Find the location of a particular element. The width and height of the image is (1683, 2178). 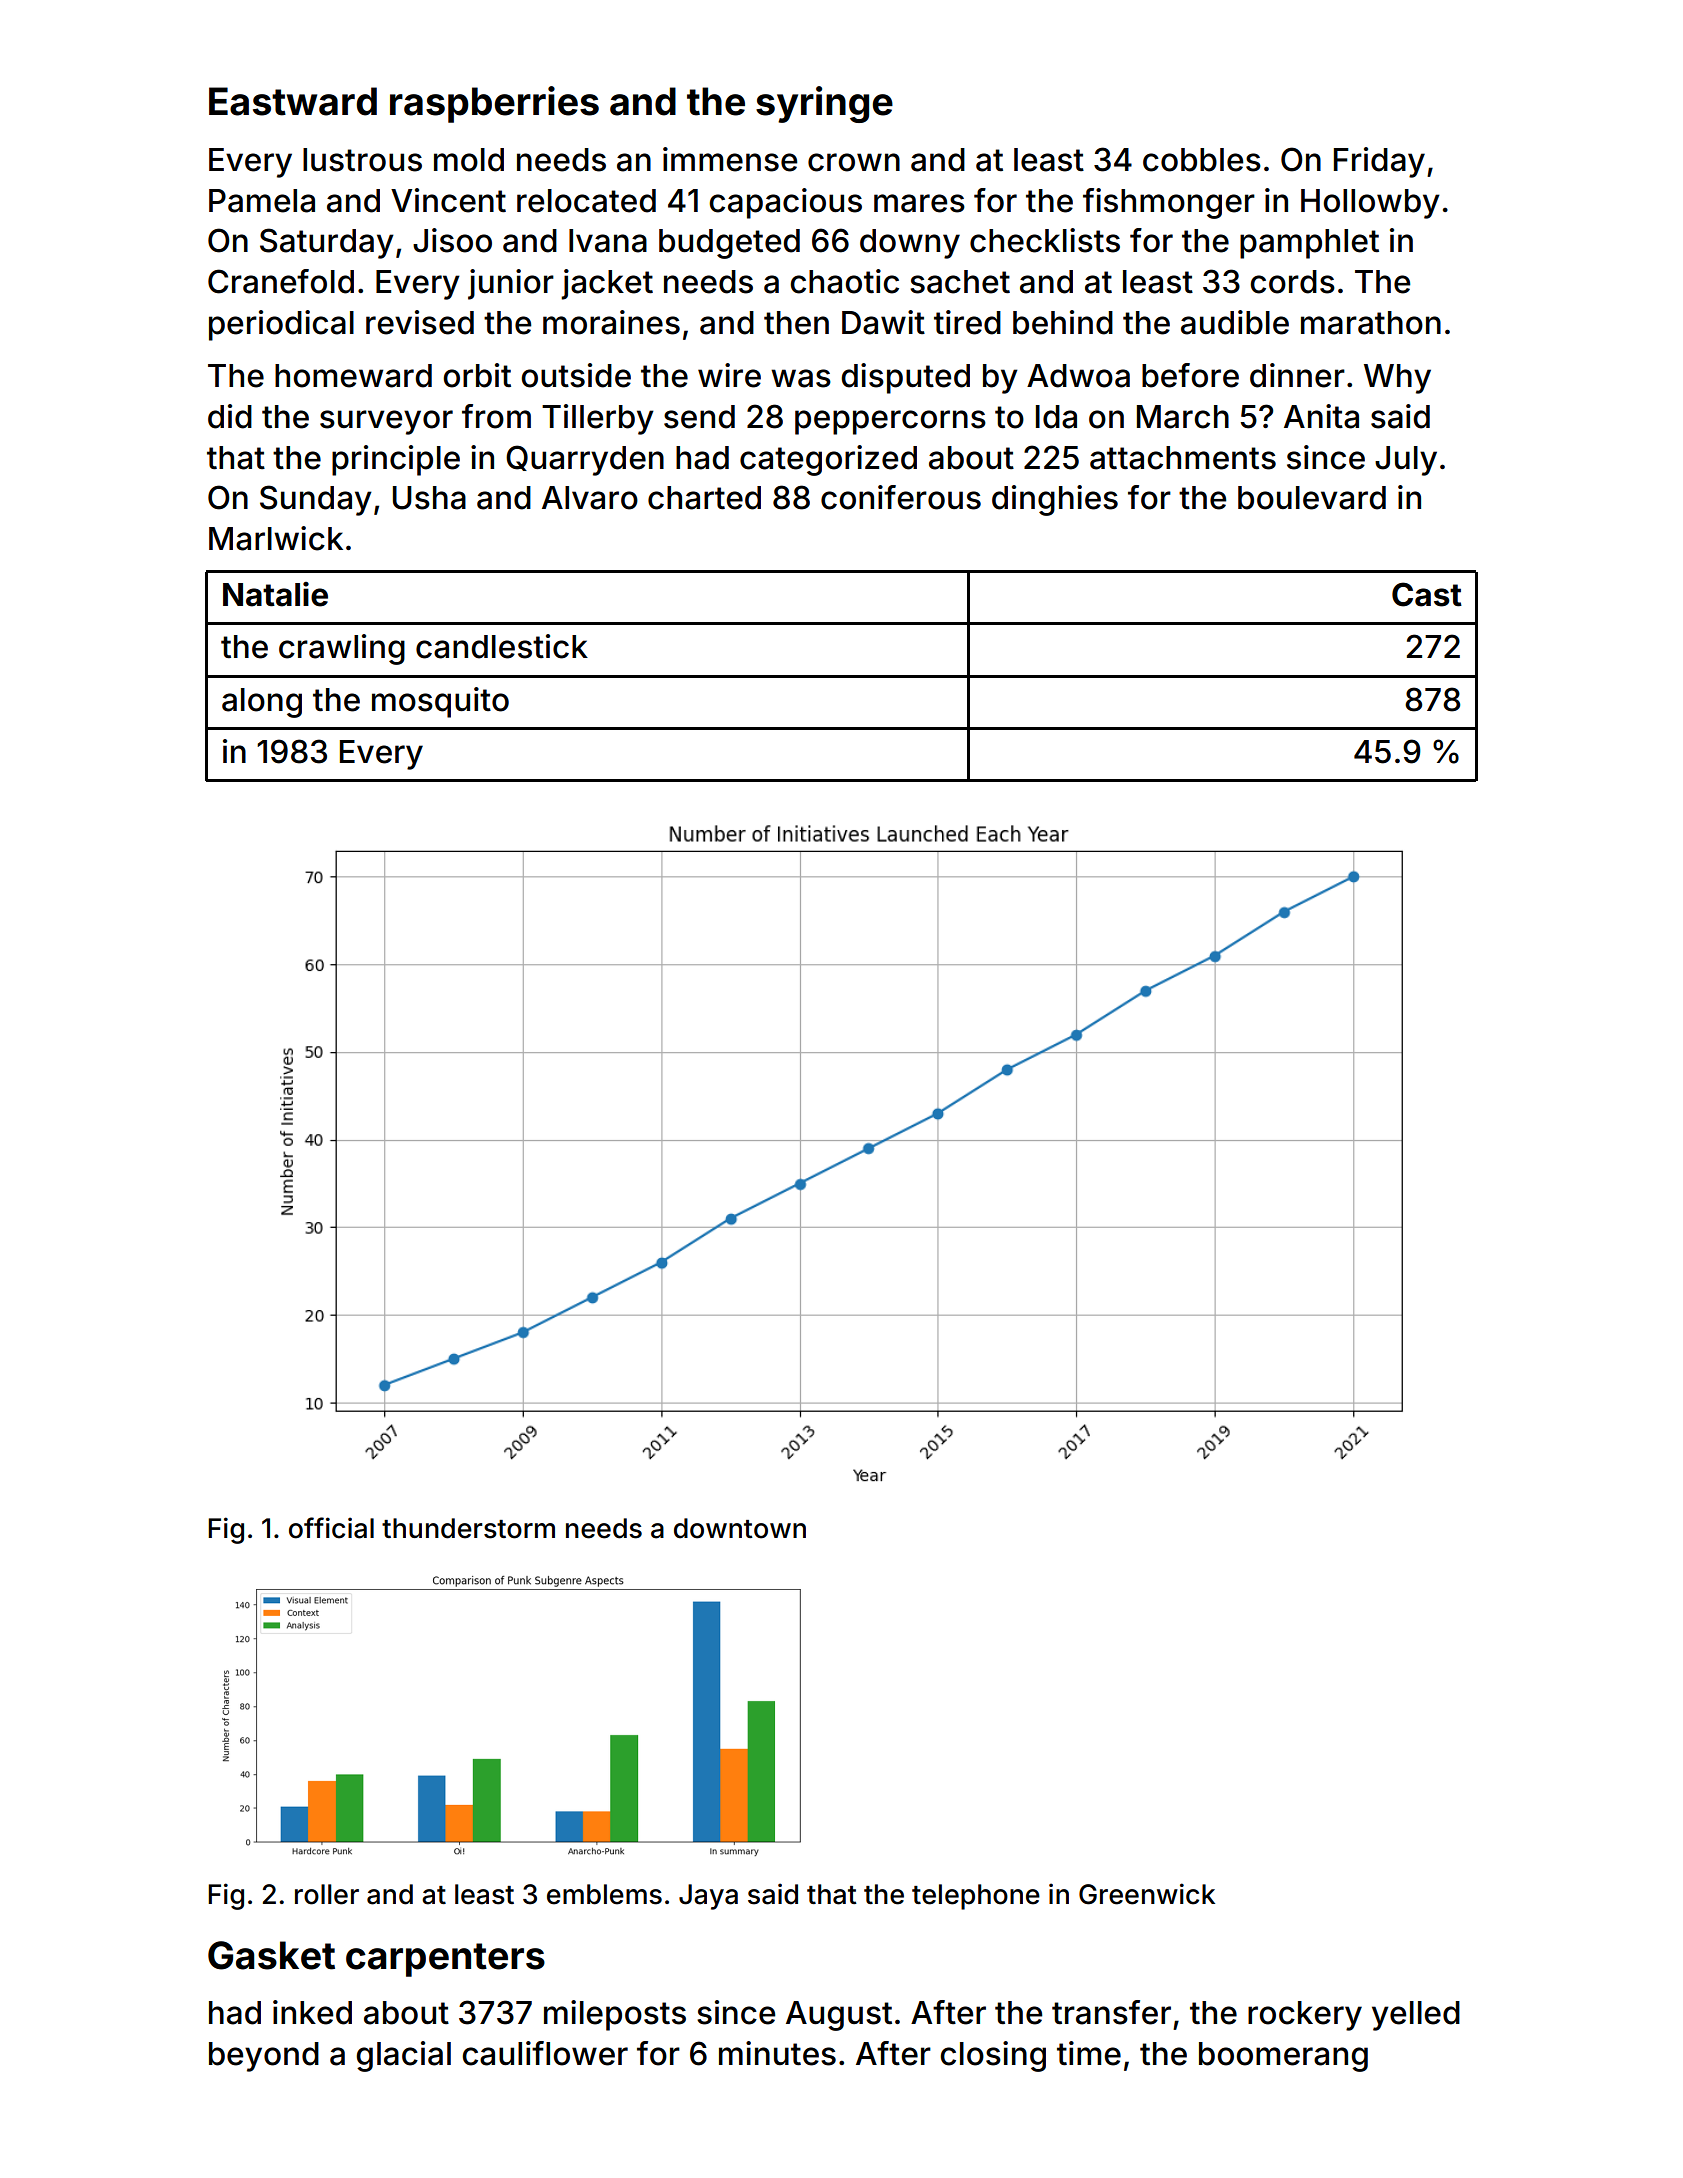

candlestick is located at coordinates (502, 646).
